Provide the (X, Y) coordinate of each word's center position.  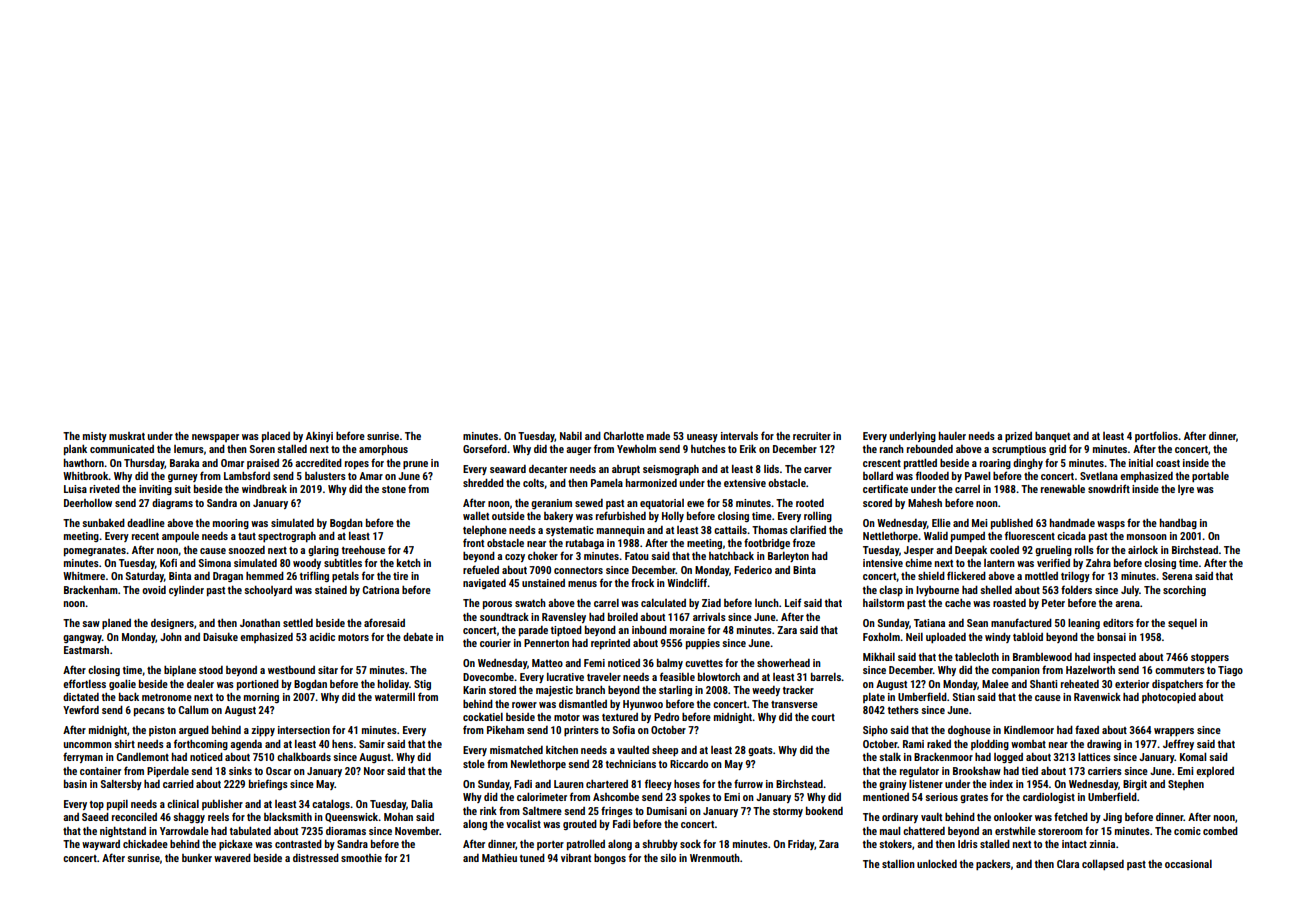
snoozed (246, 550)
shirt (124, 744)
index (1001, 784)
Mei (979, 523)
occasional (1188, 864)
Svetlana (1099, 476)
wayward (101, 845)
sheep (665, 751)
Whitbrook (86, 476)
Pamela (607, 483)
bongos (610, 859)
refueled (481, 569)
